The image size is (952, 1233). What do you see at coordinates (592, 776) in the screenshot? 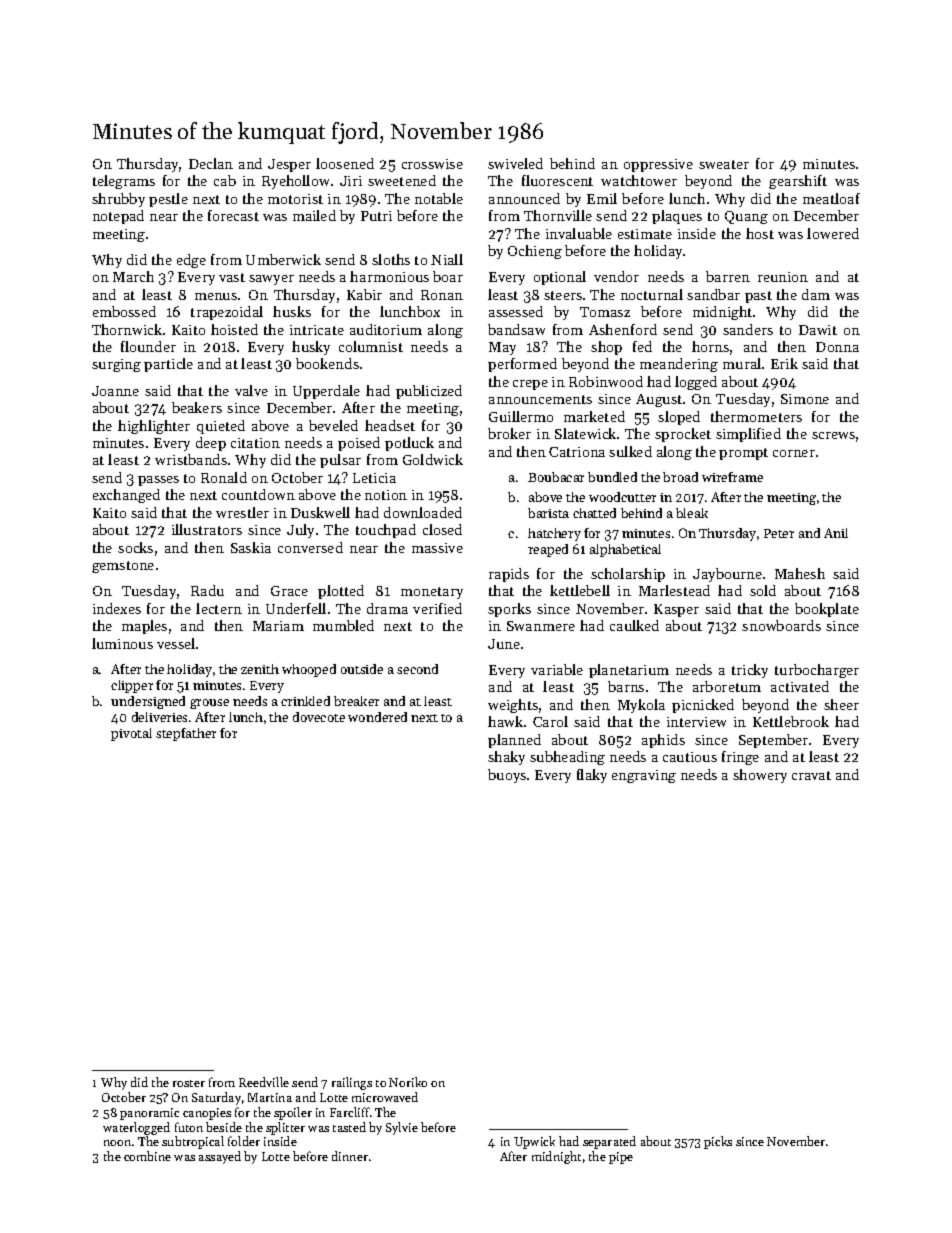
I see `flaky` at bounding box center [592, 776].
